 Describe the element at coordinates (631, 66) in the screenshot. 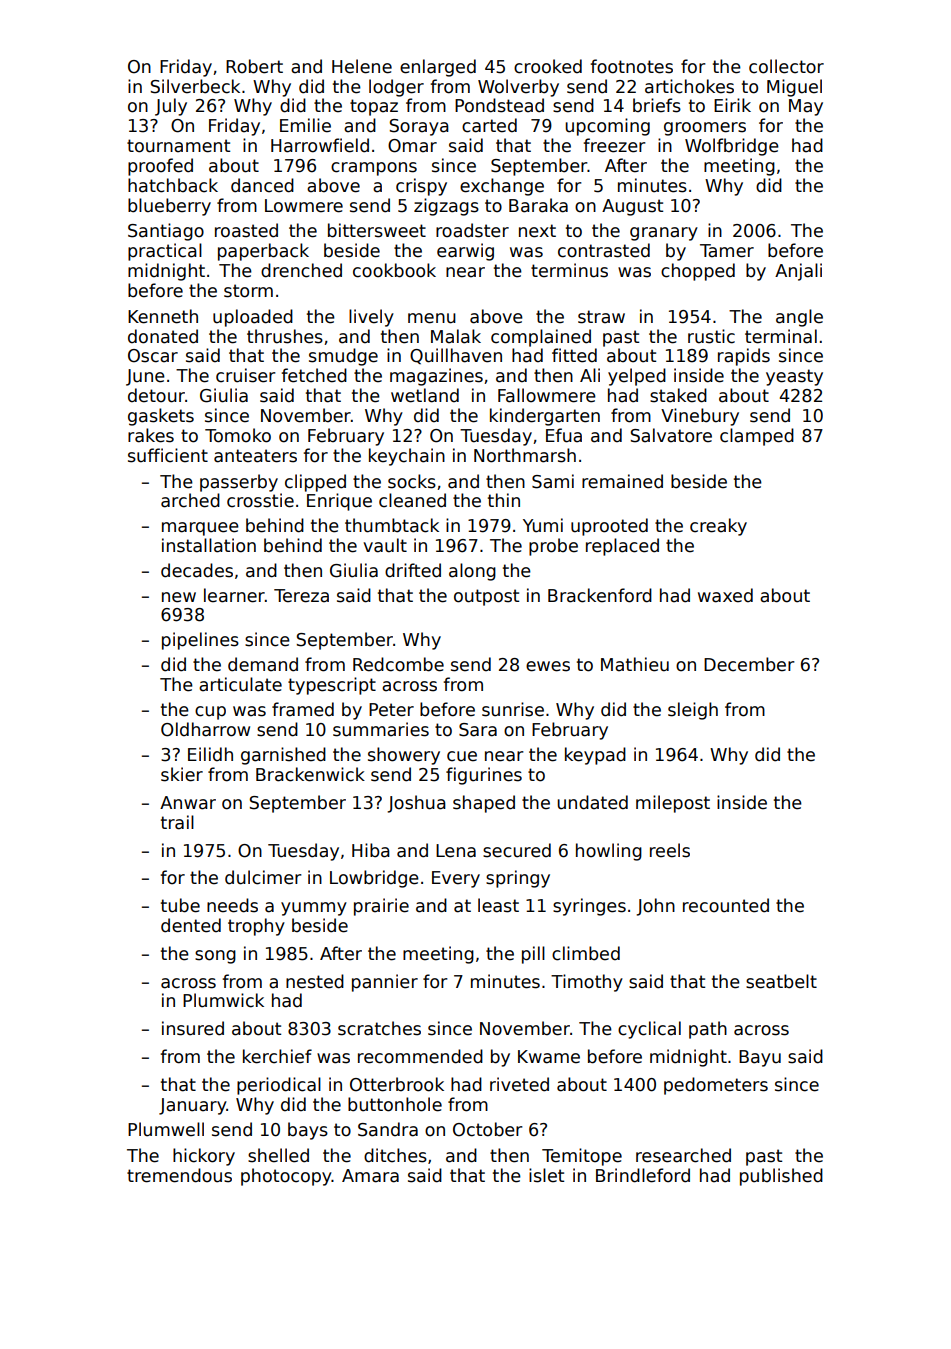

I see `footnotes` at that location.
